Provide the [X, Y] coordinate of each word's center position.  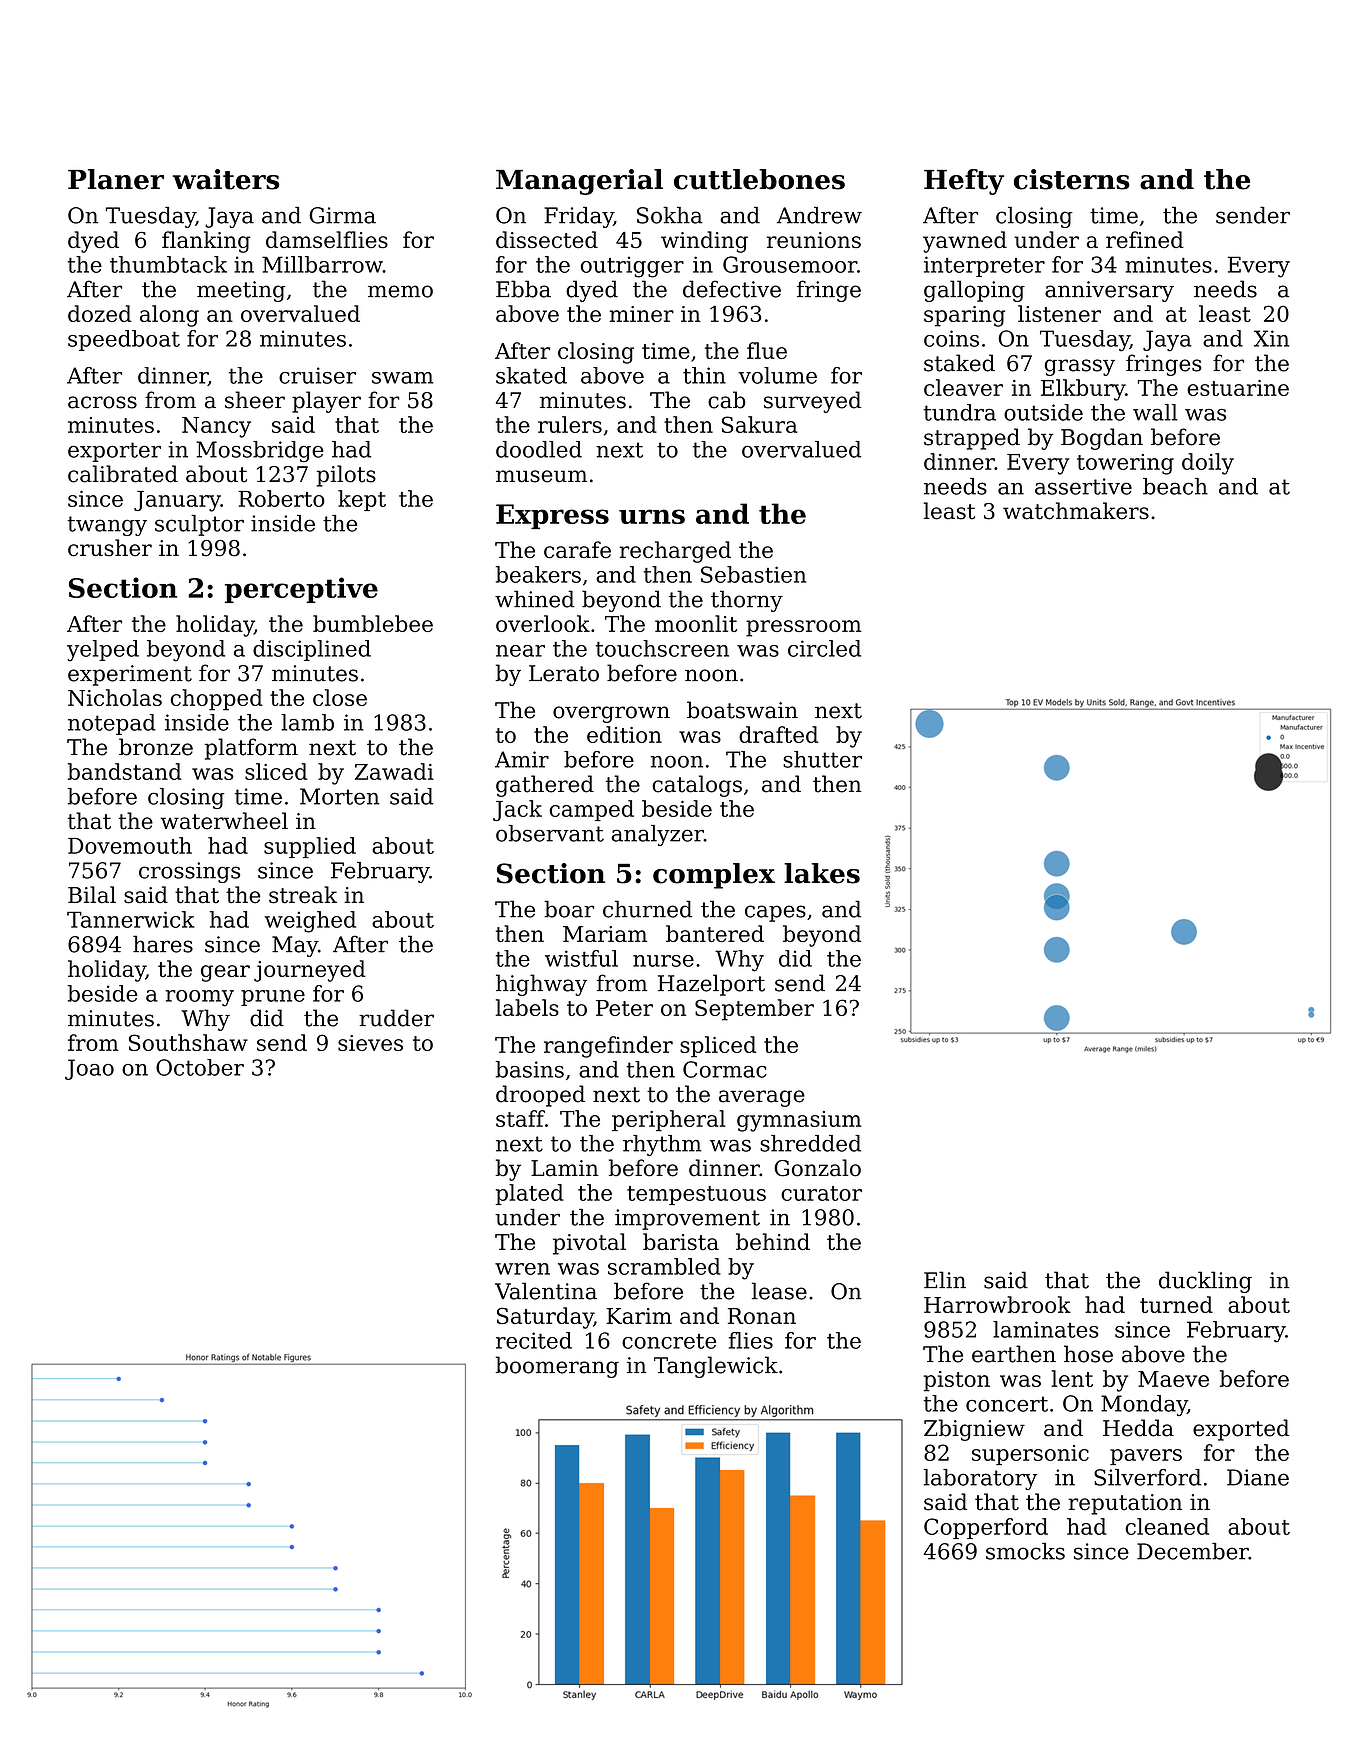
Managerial [579, 182]
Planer [116, 179]
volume [777, 375]
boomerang [557, 1367]
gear [225, 973]
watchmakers [1076, 511]
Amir [522, 759]
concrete [669, 1341]
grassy [1080, 367]
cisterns [1072, 179]
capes [775, 913]
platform [251, 749]
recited [534, 1340]
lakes [822, 873]
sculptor [199, 525]
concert [1007, 1404]
